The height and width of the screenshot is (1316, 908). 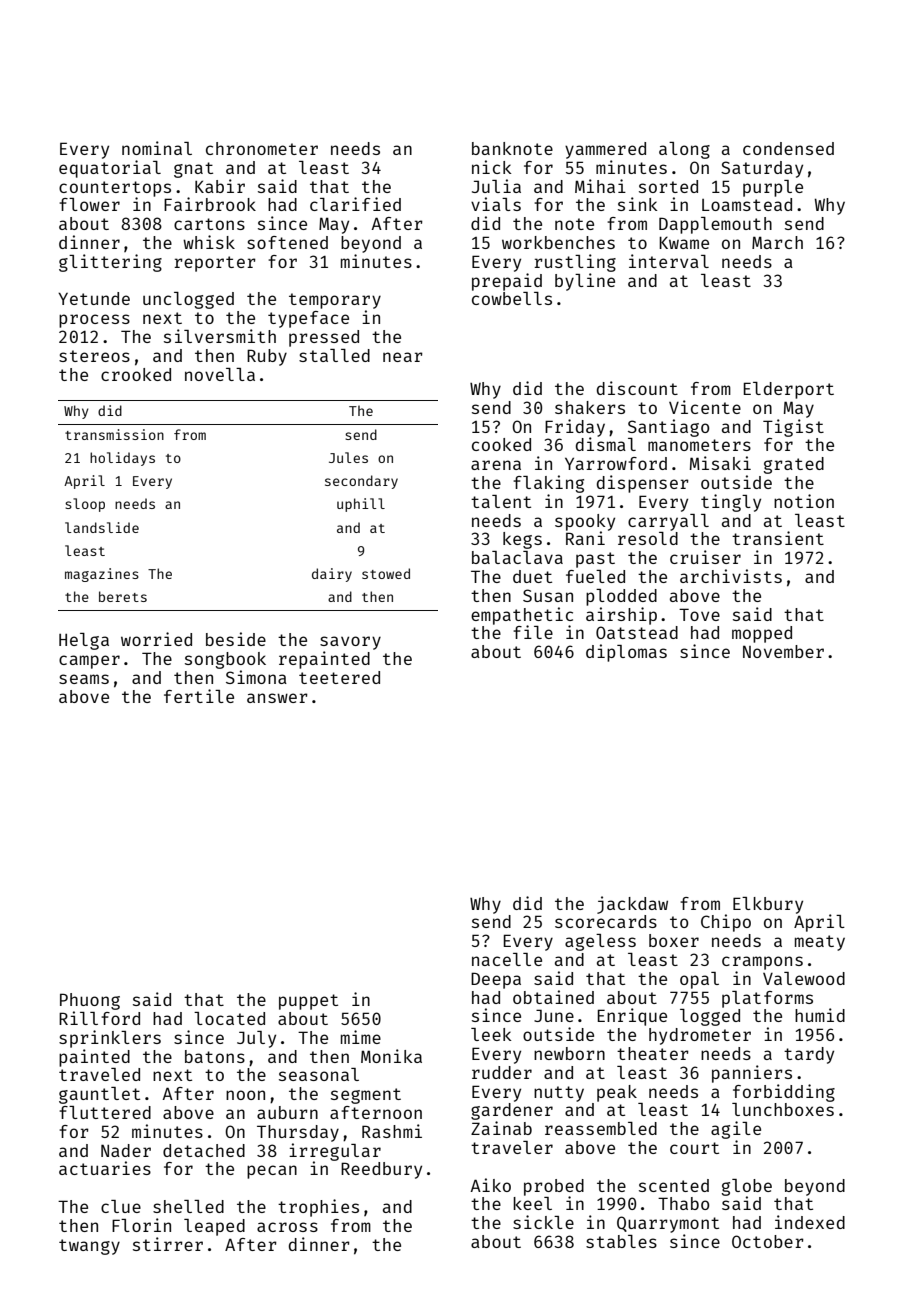 What do you see at coordinates (105, 1168) in the screenshot?
I see `actuaries` at bounding box center [105, 1168].
